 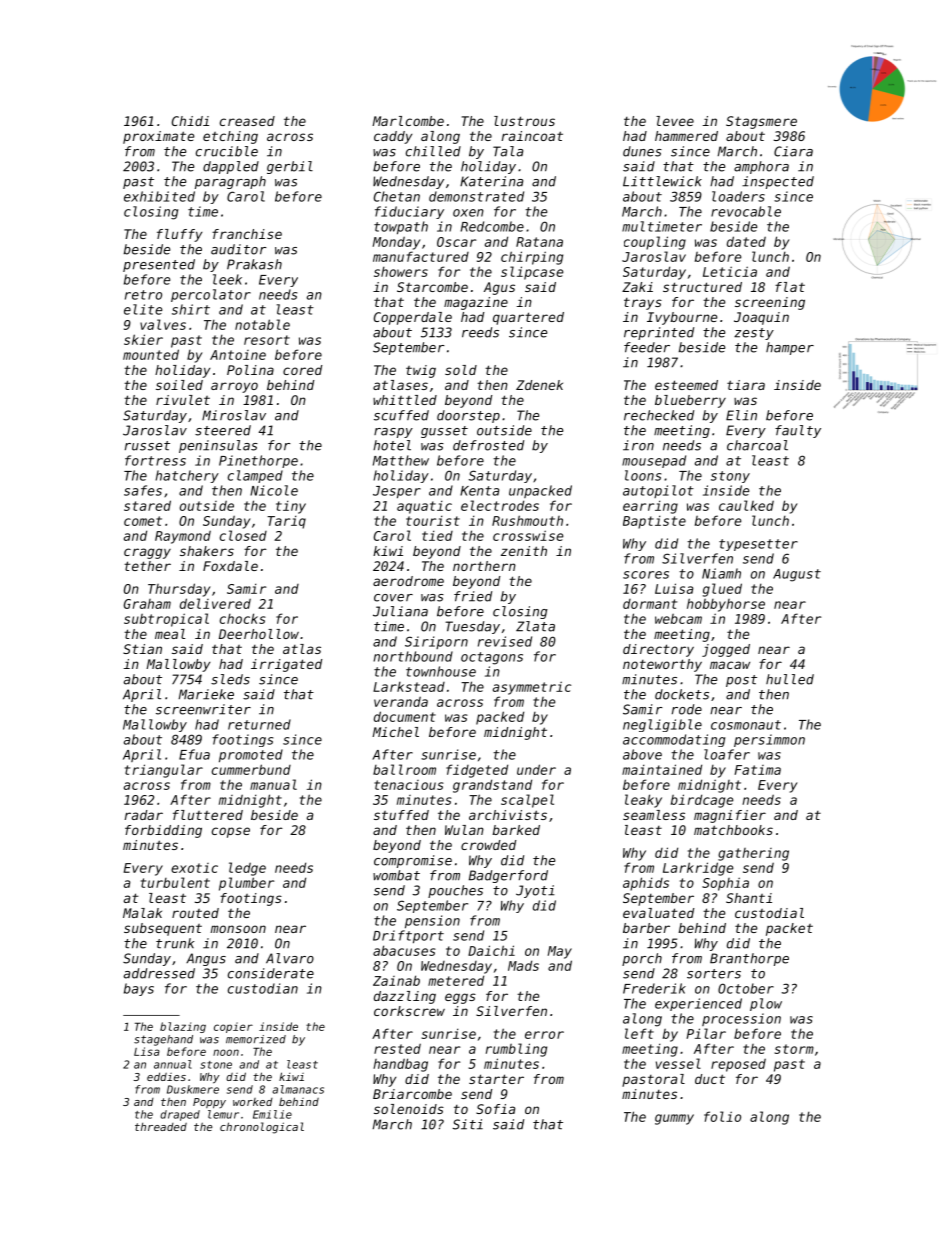 What do you see at coordinates (722, 1116) in the image?
I see `folio` at bounding box center [722, 1116].
